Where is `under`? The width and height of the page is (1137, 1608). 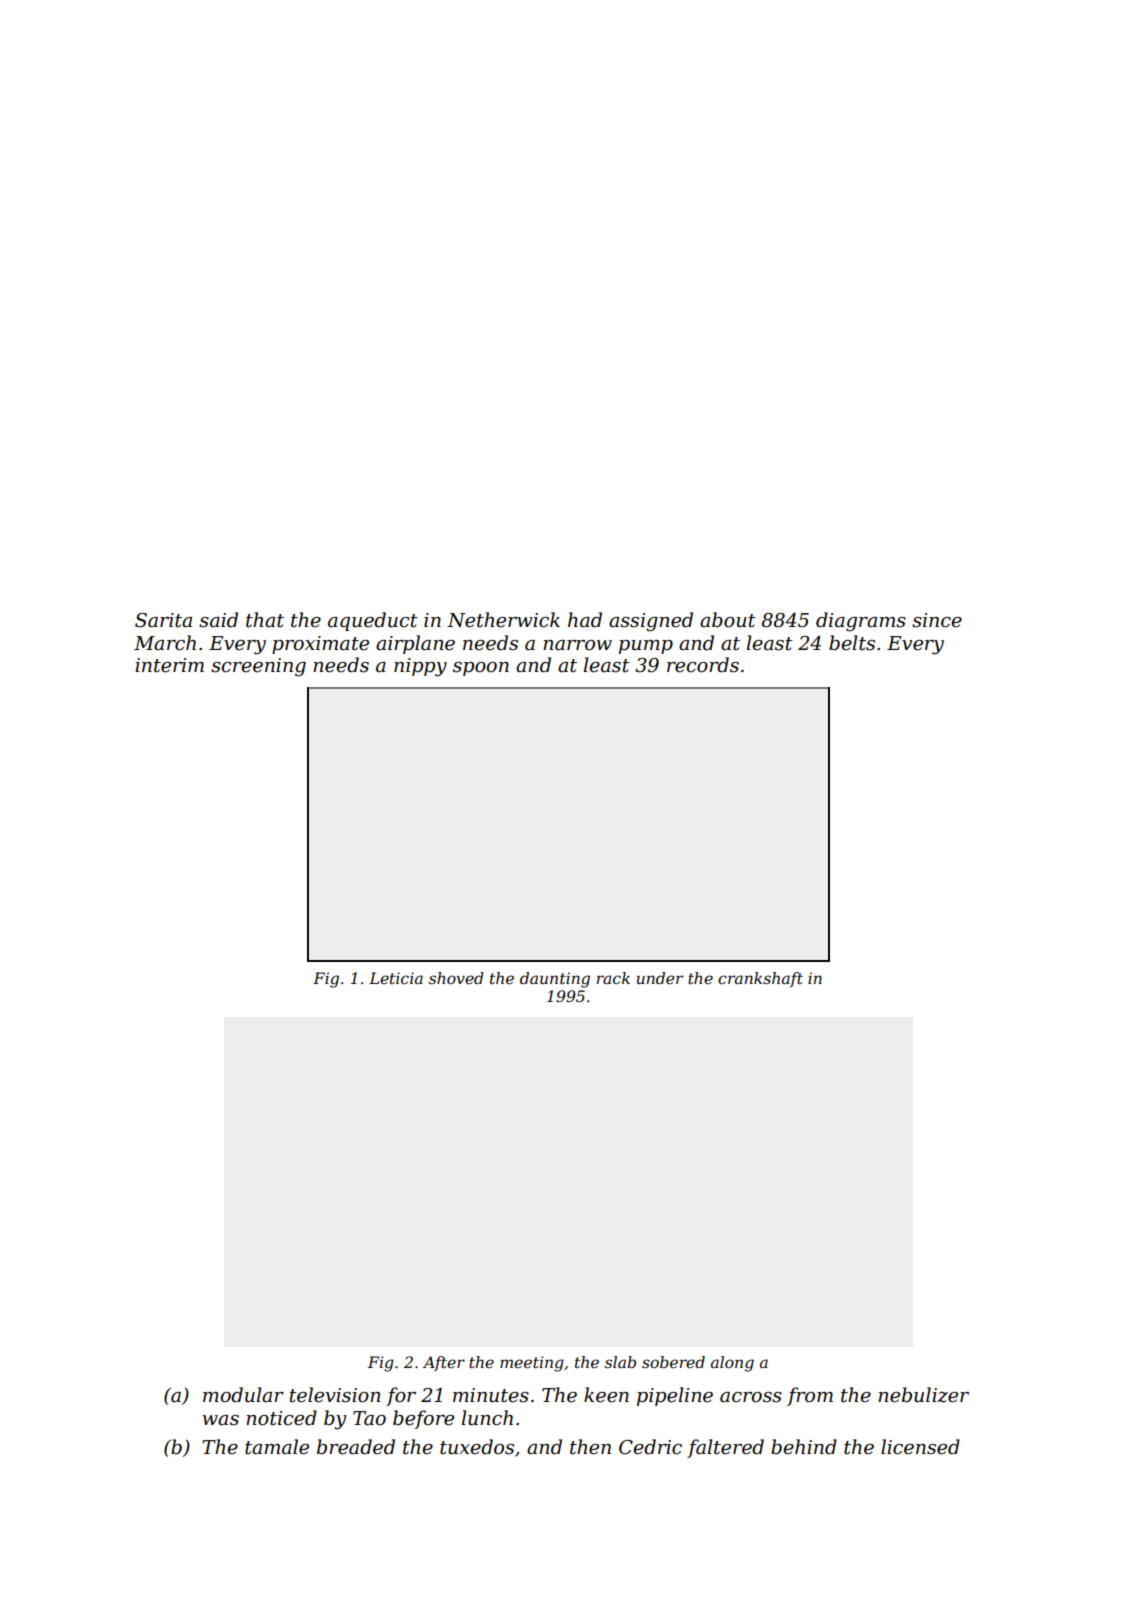 under is located at coordinates (660, 978).
